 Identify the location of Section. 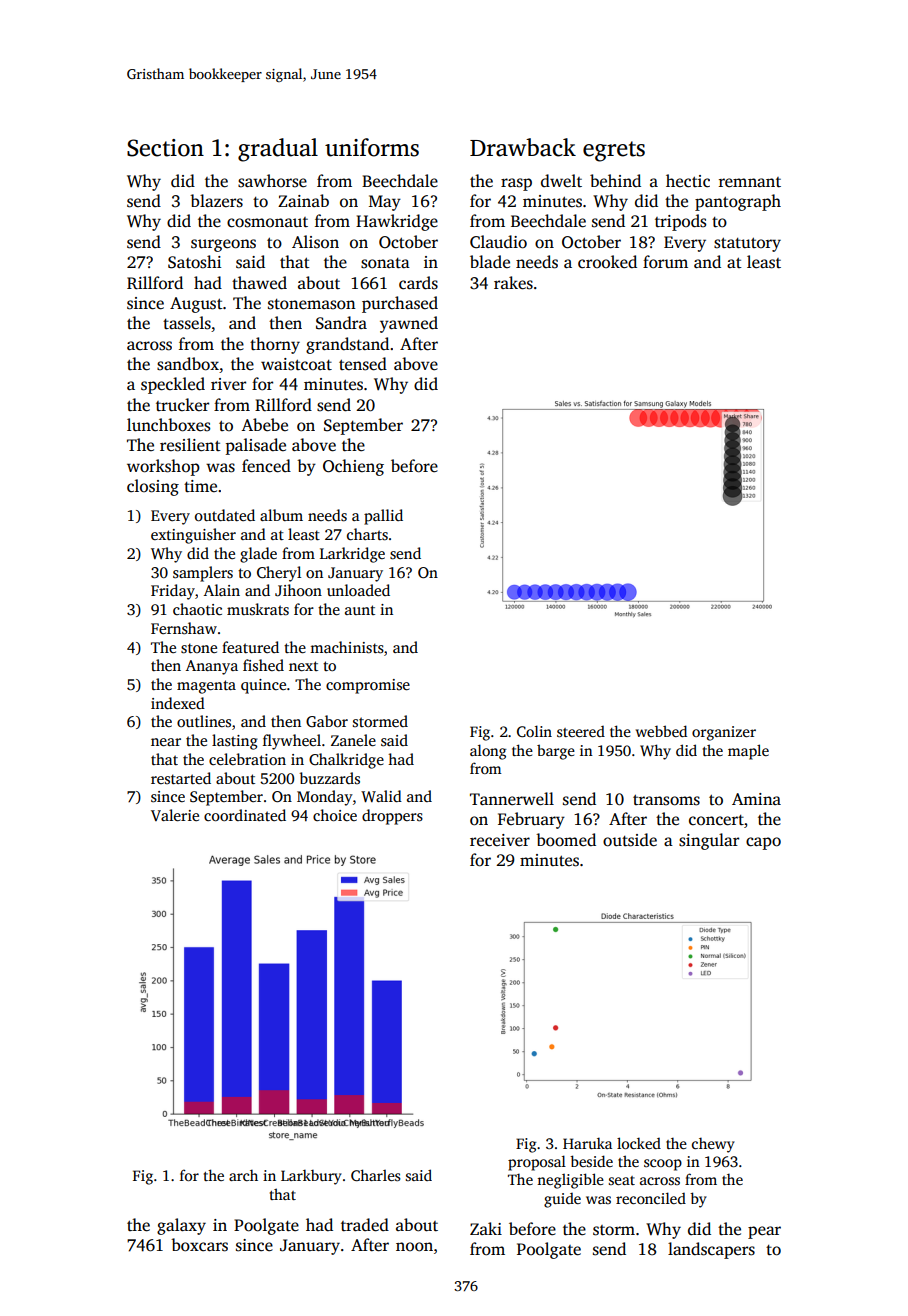
(165, 148).
